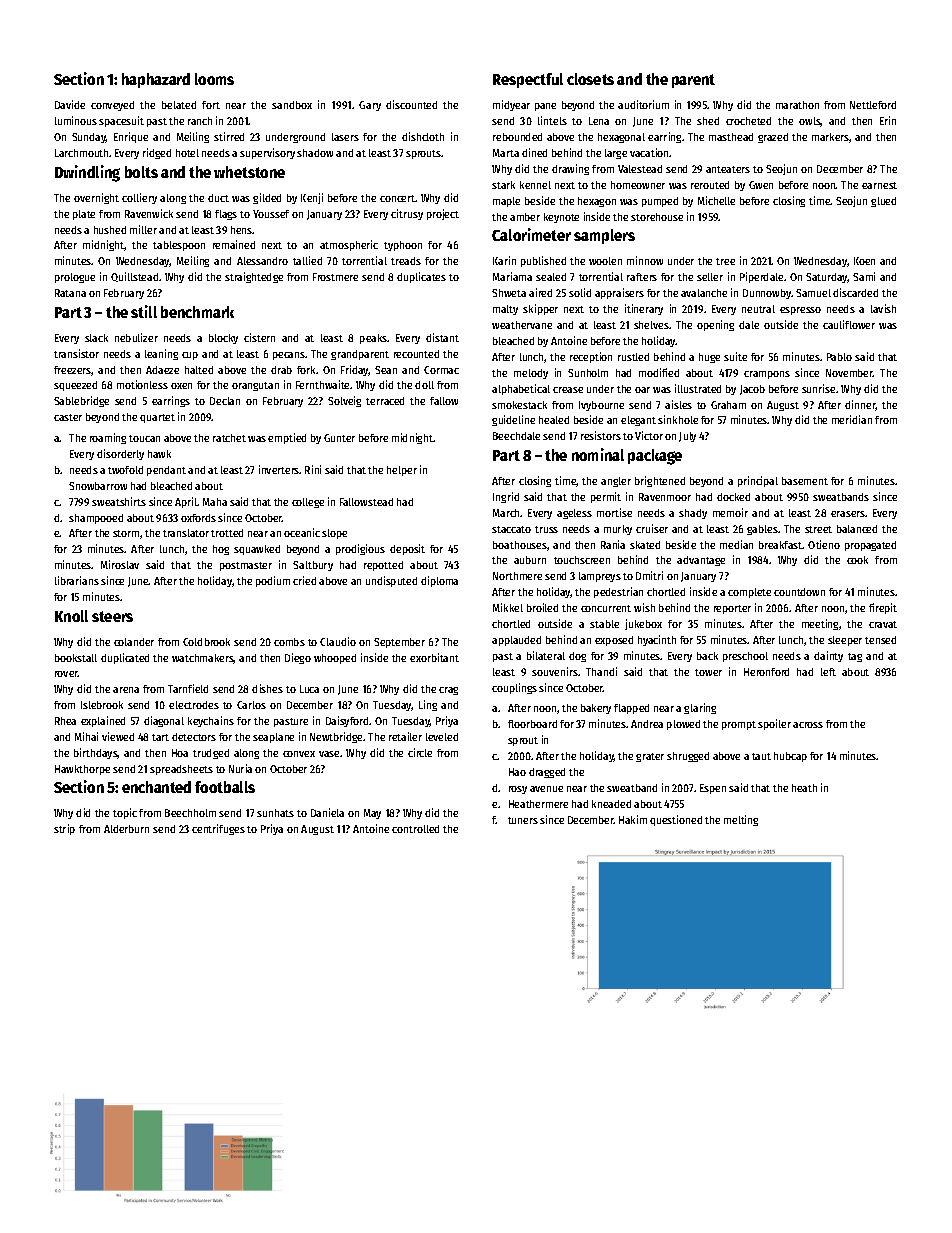  What do you see at coordinates (542, 607) in the screenshot?
I see `broiled` at bounding box center [542, 607].
